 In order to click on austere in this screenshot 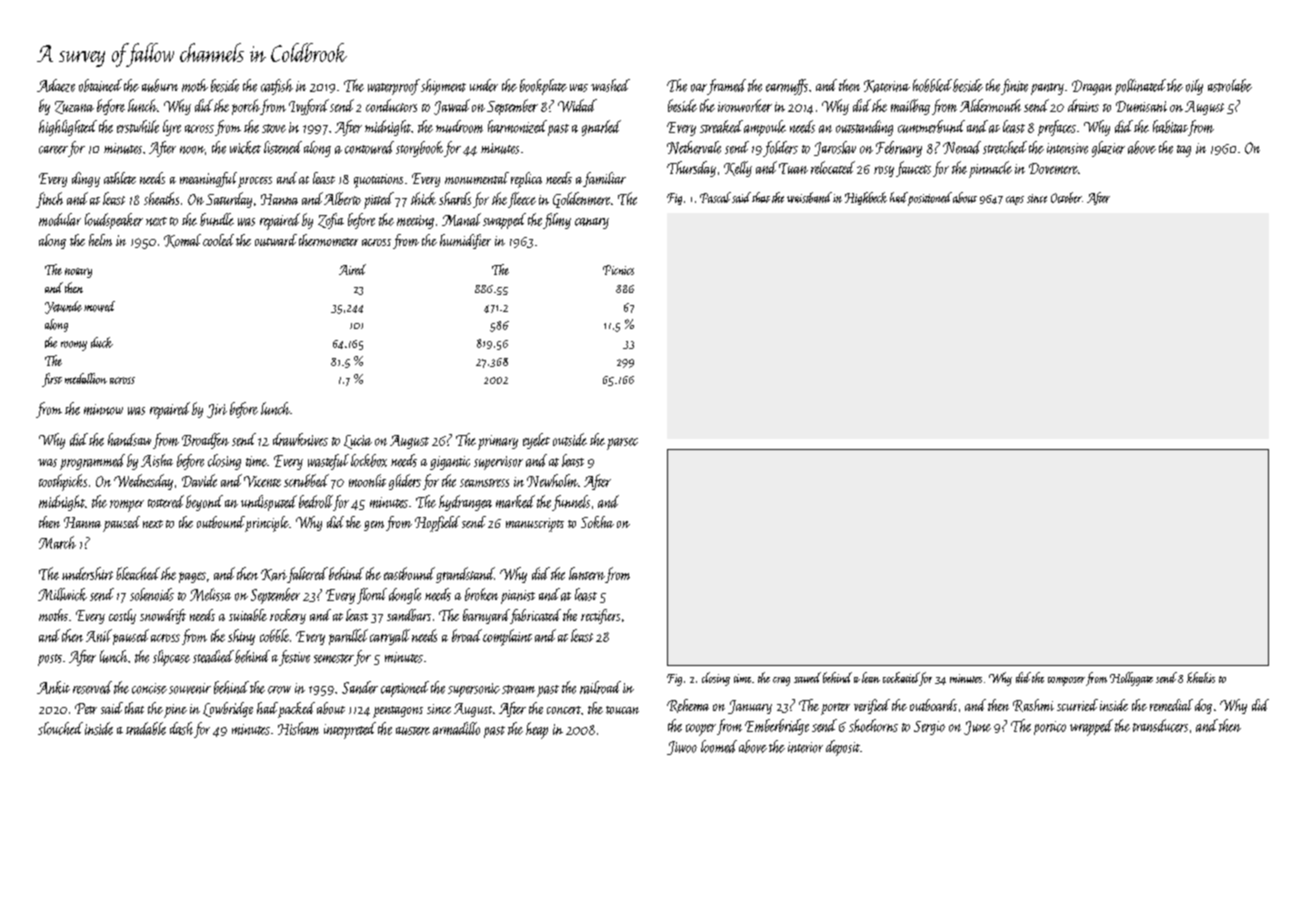, I will do `click(413, 731)`.
